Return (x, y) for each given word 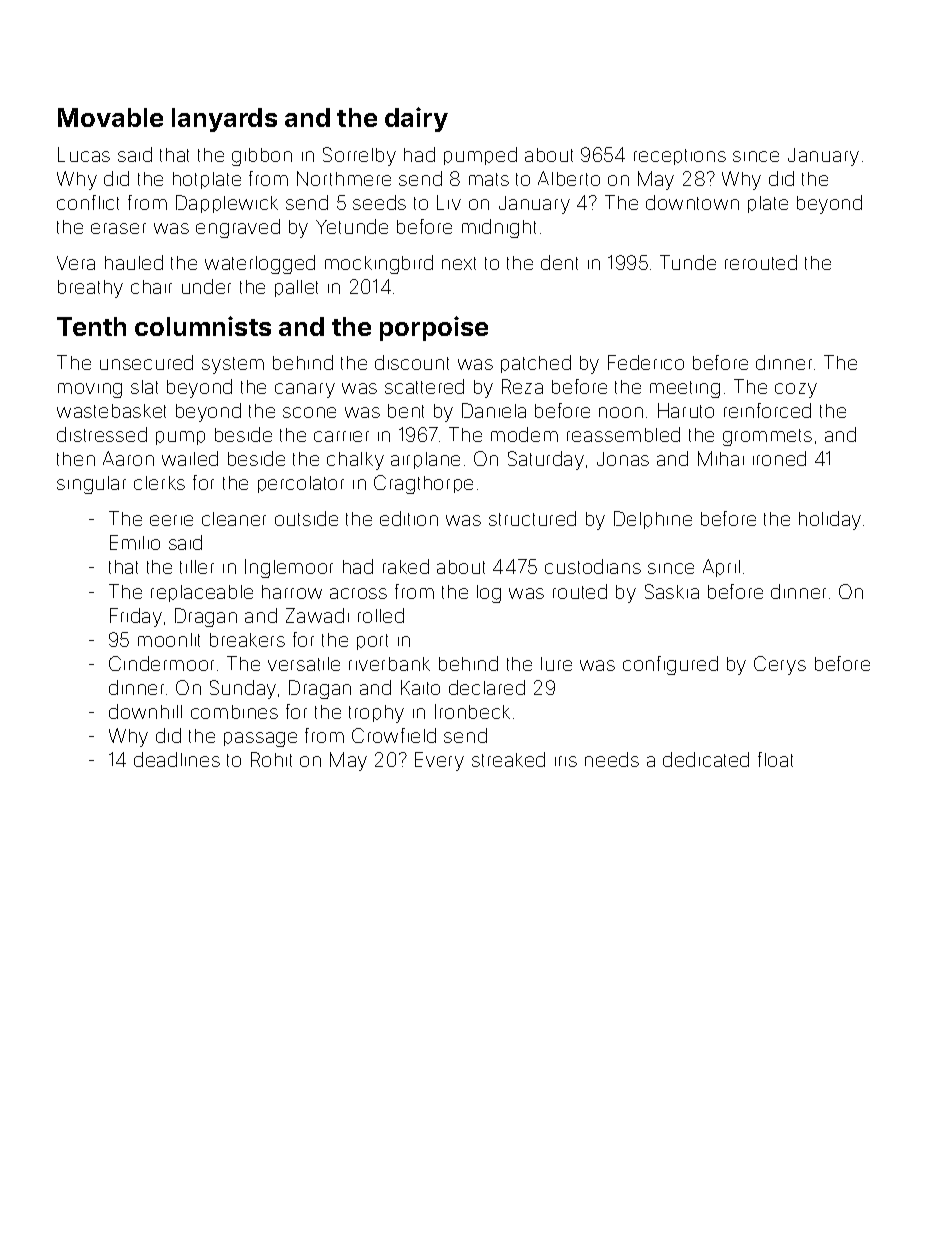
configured (670, 665)
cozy (796, 390)
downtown (692, 202)
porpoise (434, 328)
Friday (136, 617)
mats (489, 179)
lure (556, 664)
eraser (118, 228)
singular (91, 485)
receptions (680, 157)
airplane (425, 460)
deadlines (177, 759)
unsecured (146, 362)
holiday (830, 520)
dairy (416, 119)
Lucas (84, 154)
